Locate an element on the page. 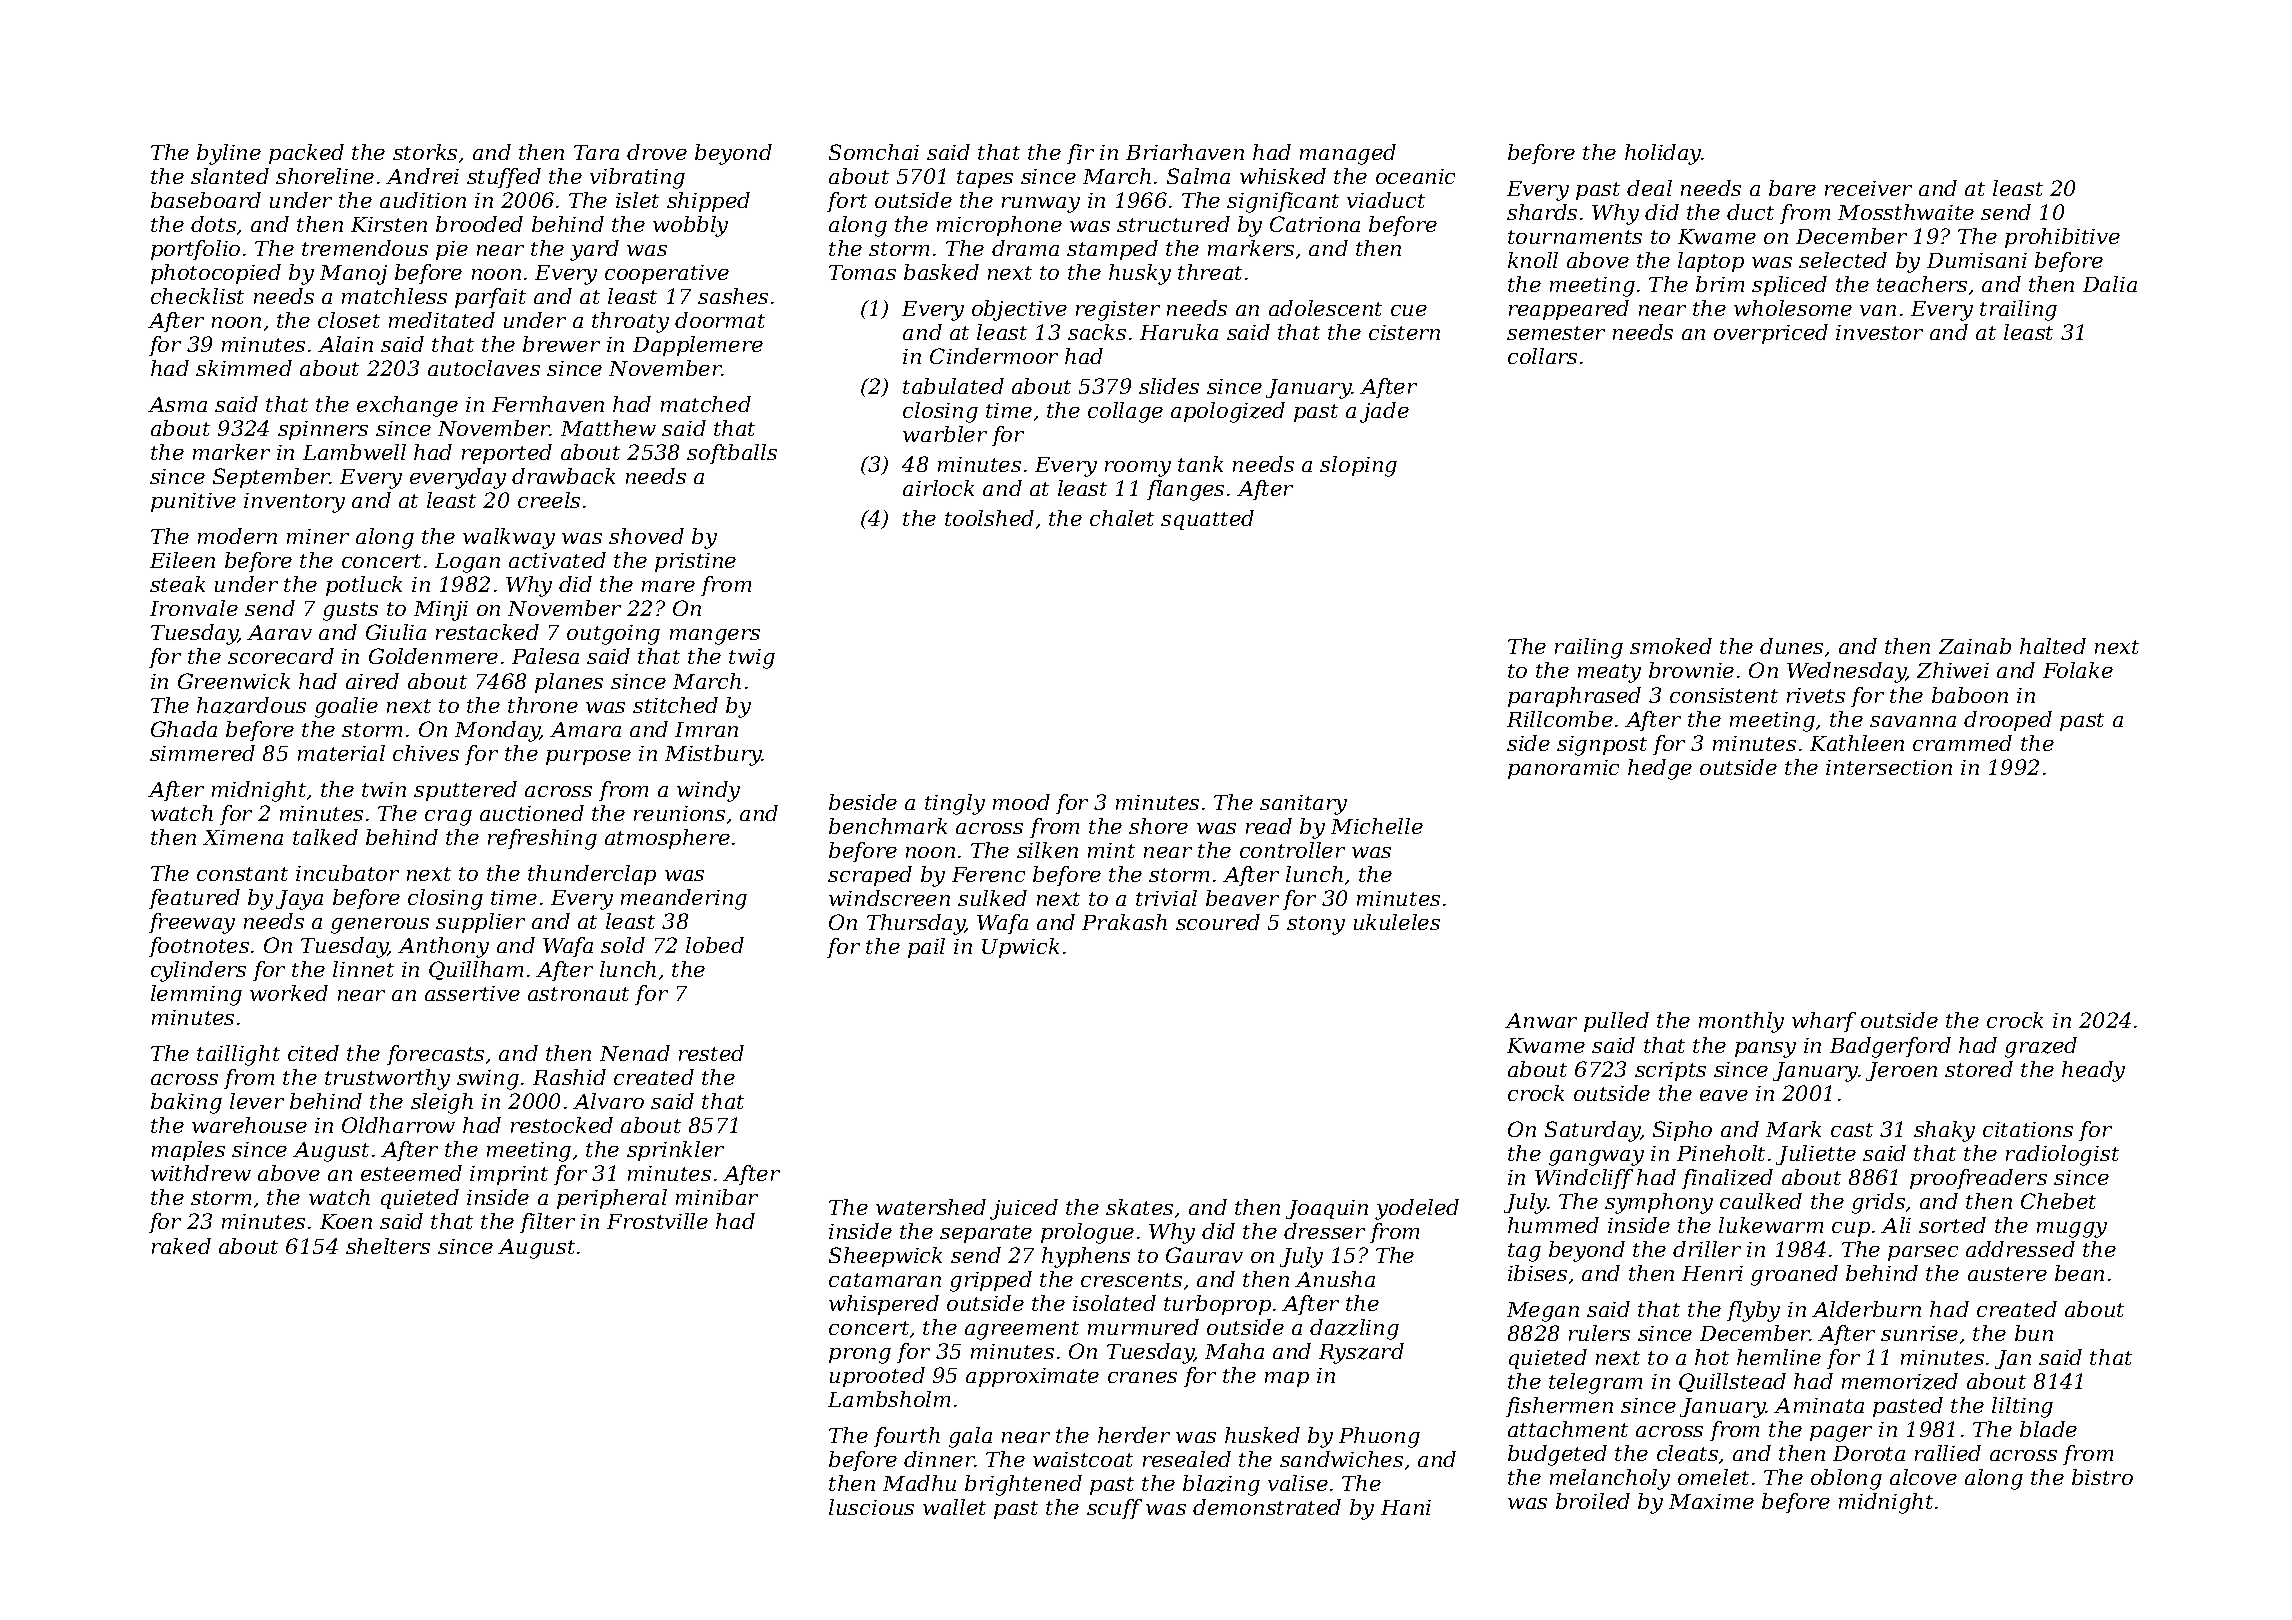 Image resolution: width=2292 pixels, height=1620 pixels. Manoj is located at coordinates (353, 275).
